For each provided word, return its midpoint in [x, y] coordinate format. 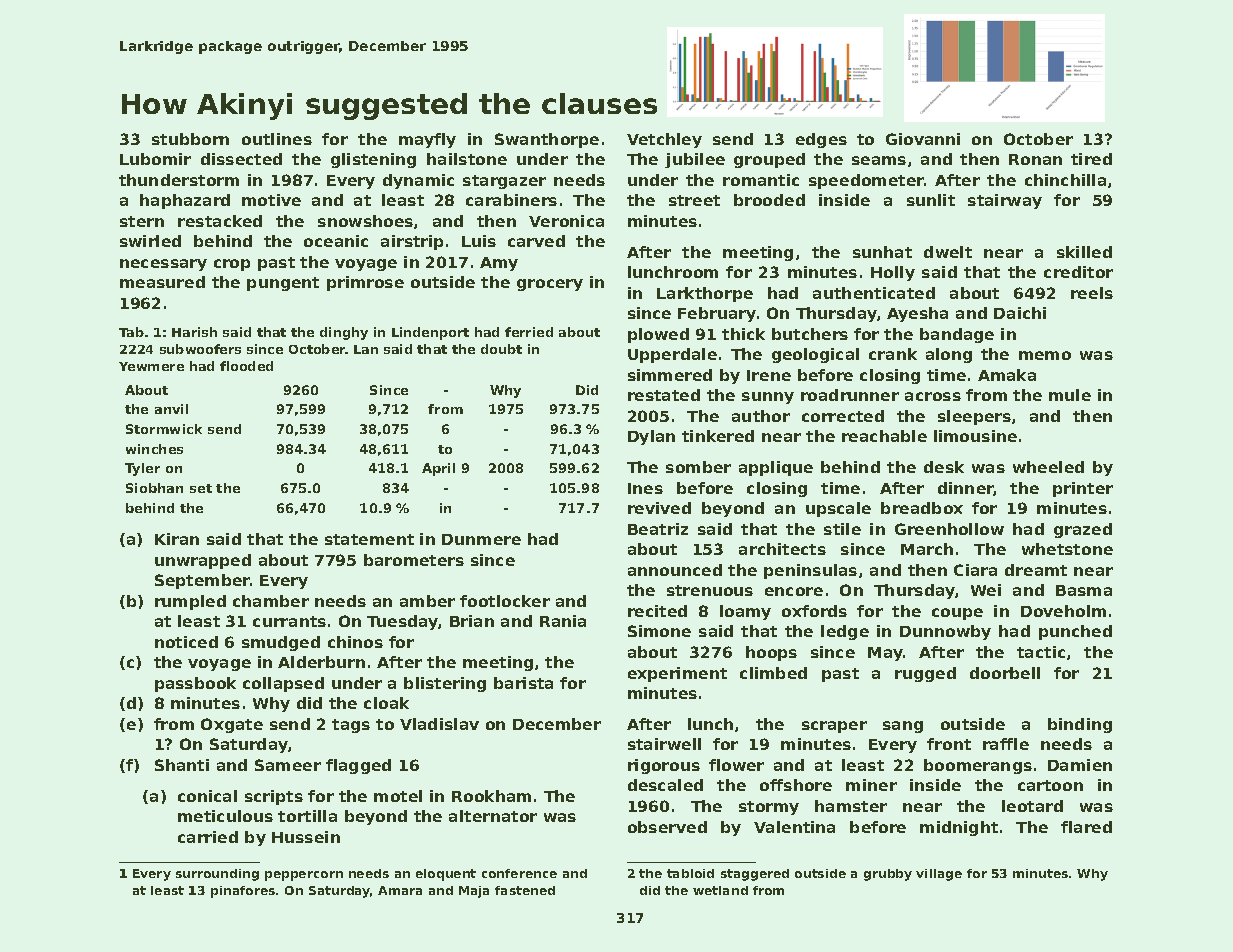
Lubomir [155, 159]
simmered [670, 375]
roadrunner [850, 395]
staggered [755, 875]
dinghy [344, 333]
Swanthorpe [547, 140]
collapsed [283, 684]
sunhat [882, 252]
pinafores [243, 892]
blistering [445, 684]
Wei [986, 590]
